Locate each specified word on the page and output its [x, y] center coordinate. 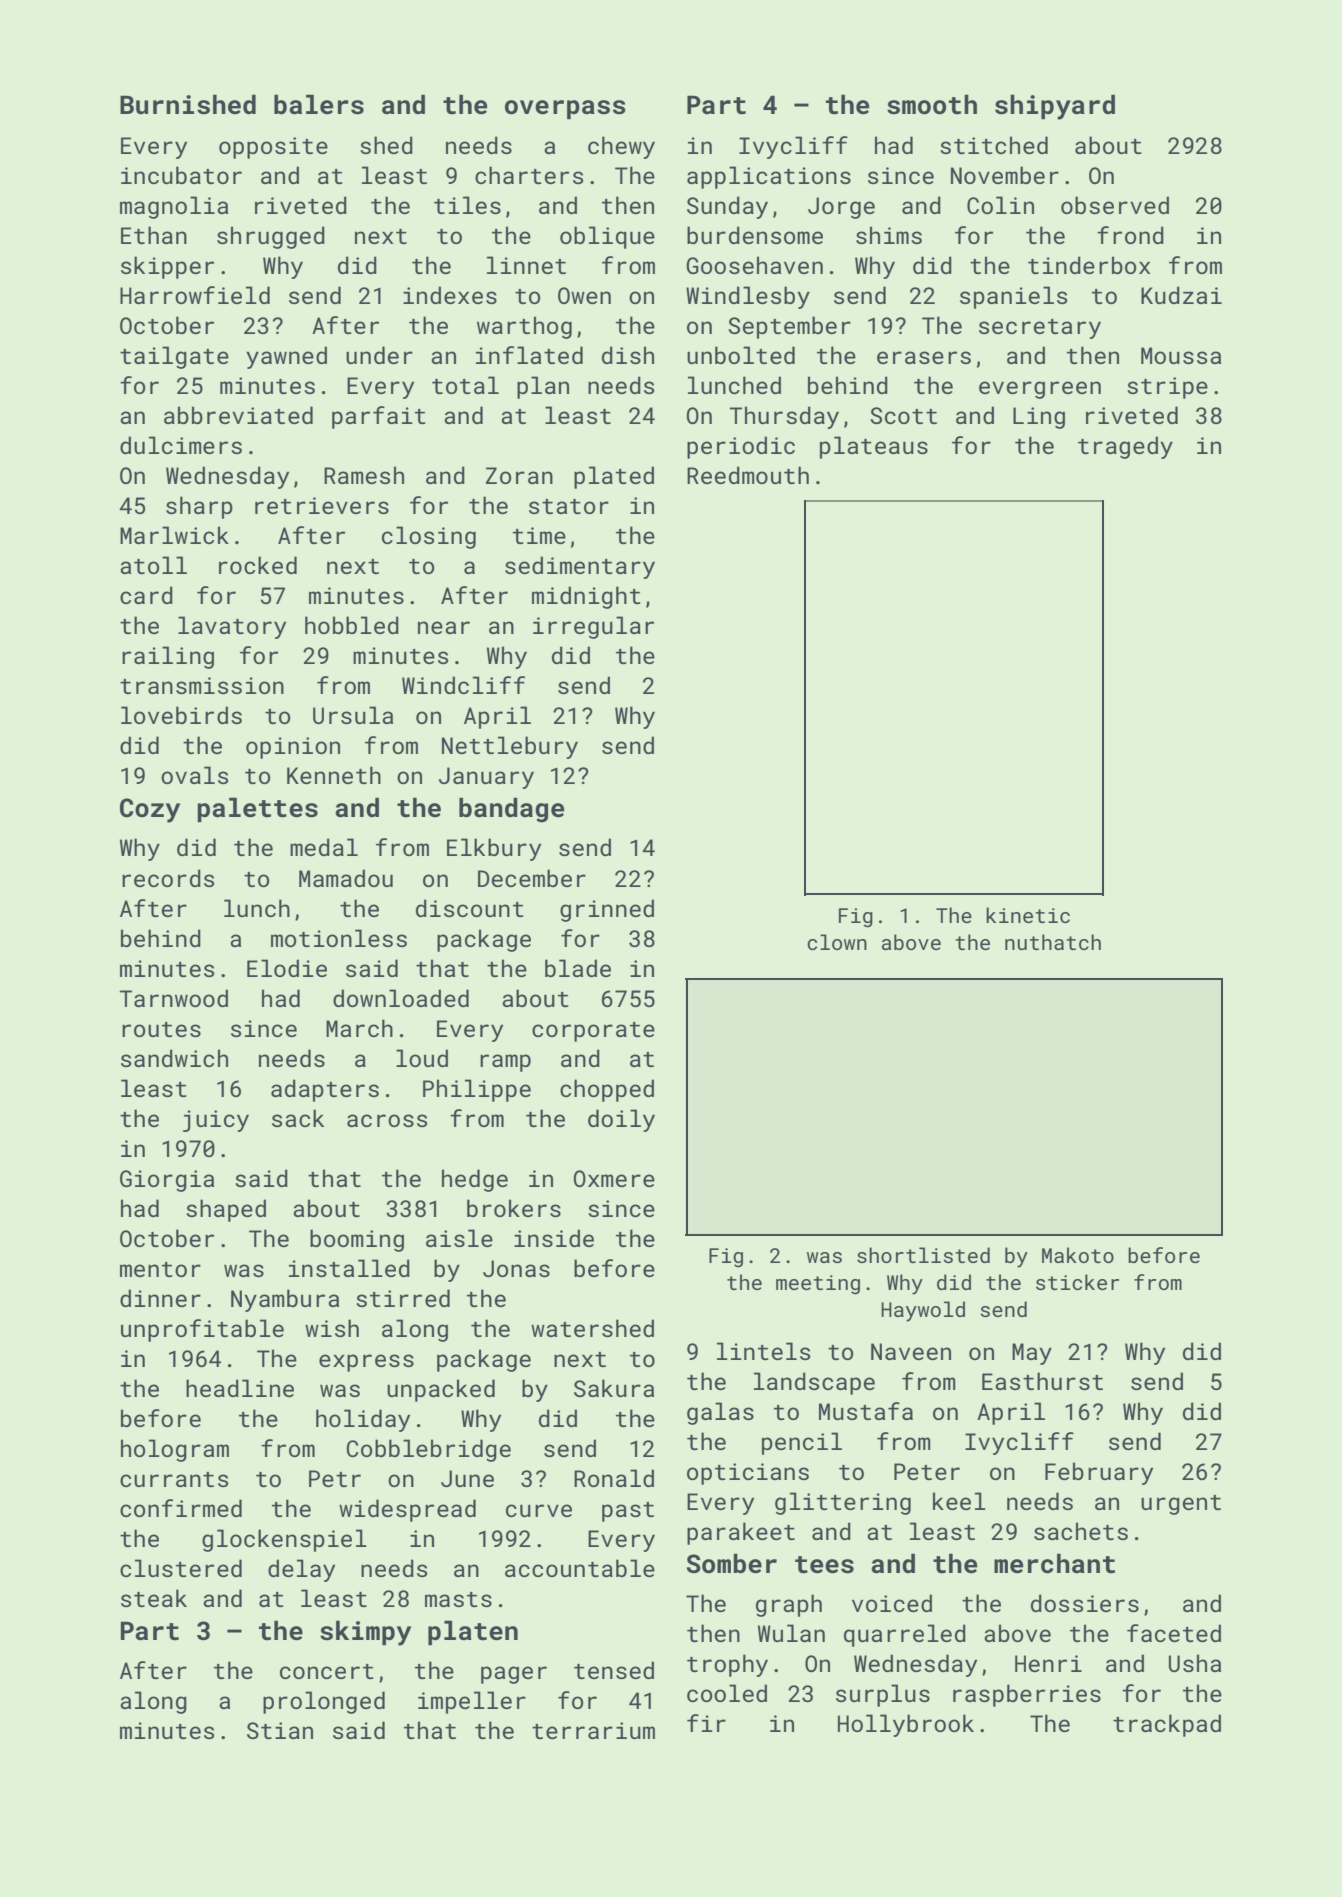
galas [720, 1413]
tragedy [1125, 447]
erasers [924, 357]
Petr [335, 1478]
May [1032, 1354]
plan [543, 387]
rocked [258, 565]
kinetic [1028, 915]
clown [837, 942]
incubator [181, 175]
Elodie [287, 968]
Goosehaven [754, 265]
